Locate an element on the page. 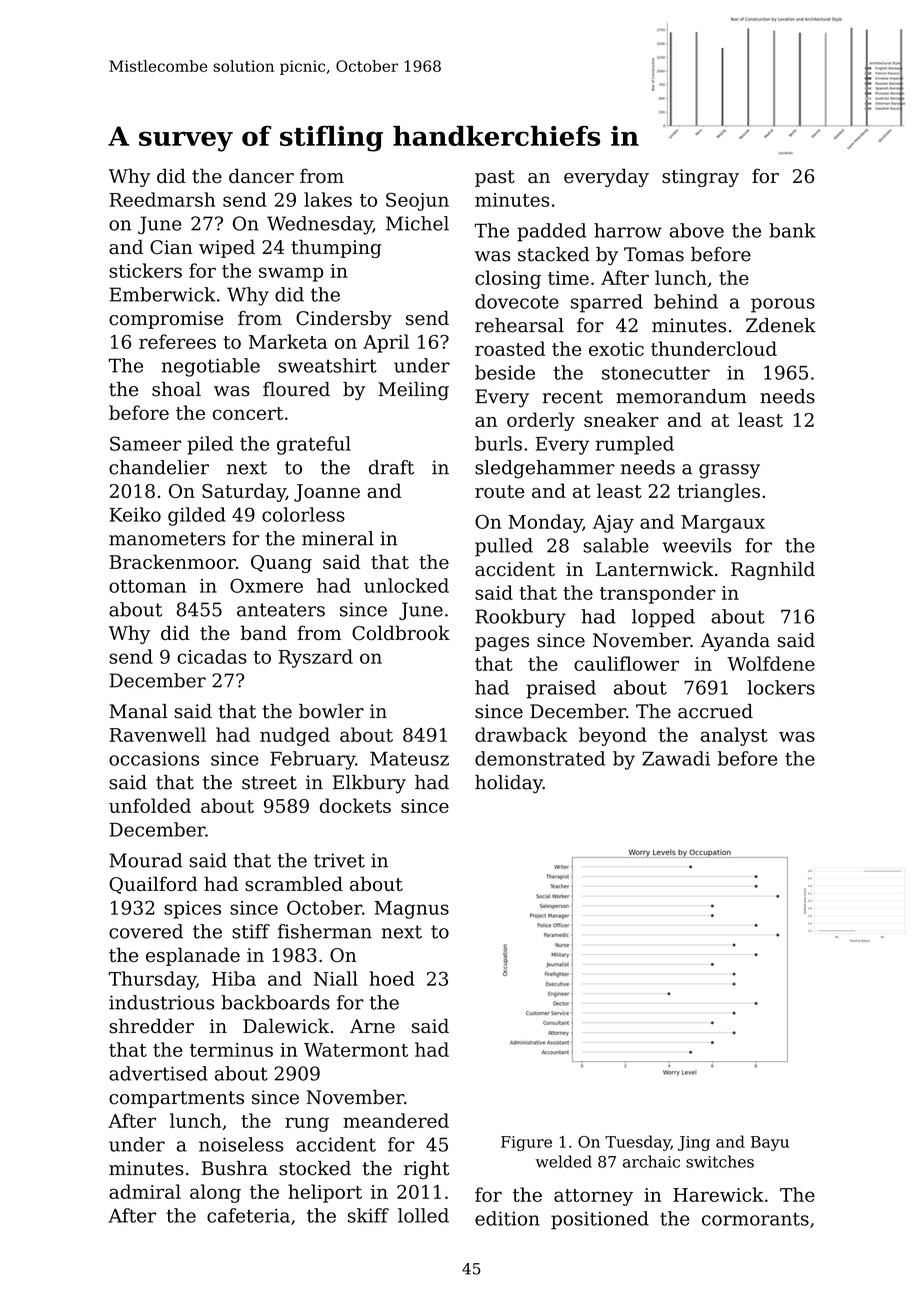 The height and width of the page is (1308, 924). closing is located at coordinates (508, 279).
